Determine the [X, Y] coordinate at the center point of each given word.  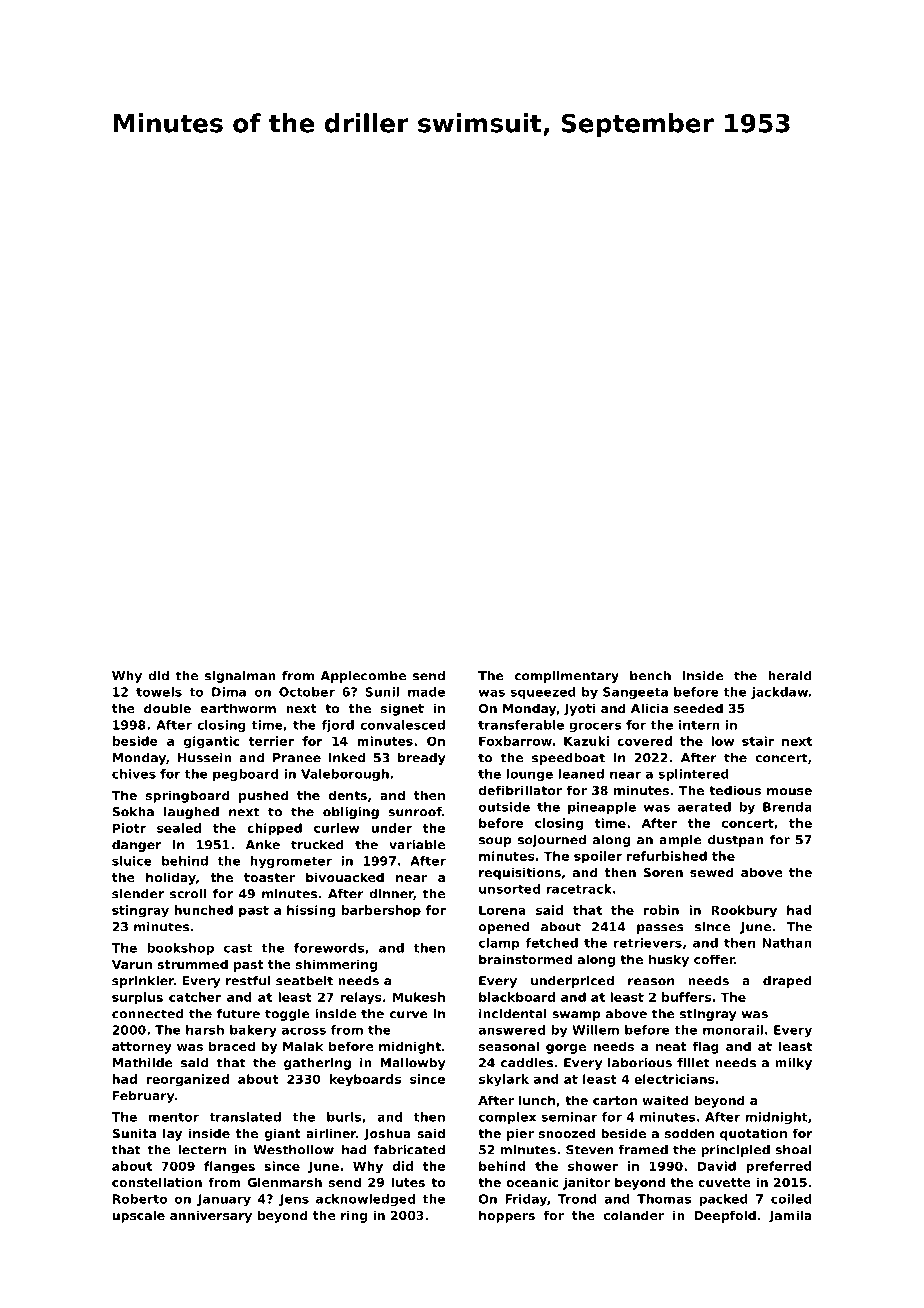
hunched [204, 910]
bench [650, 676]
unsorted [509, 889]
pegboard [245, 775]
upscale [138, 1216]
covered [644, 741]
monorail [733, 1030]
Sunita [134, 1133]
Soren [663, 872]
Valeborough [345, 775]
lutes [408, 1182]
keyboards [365, 1080]
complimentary [567, 677]
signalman [240, 677]
